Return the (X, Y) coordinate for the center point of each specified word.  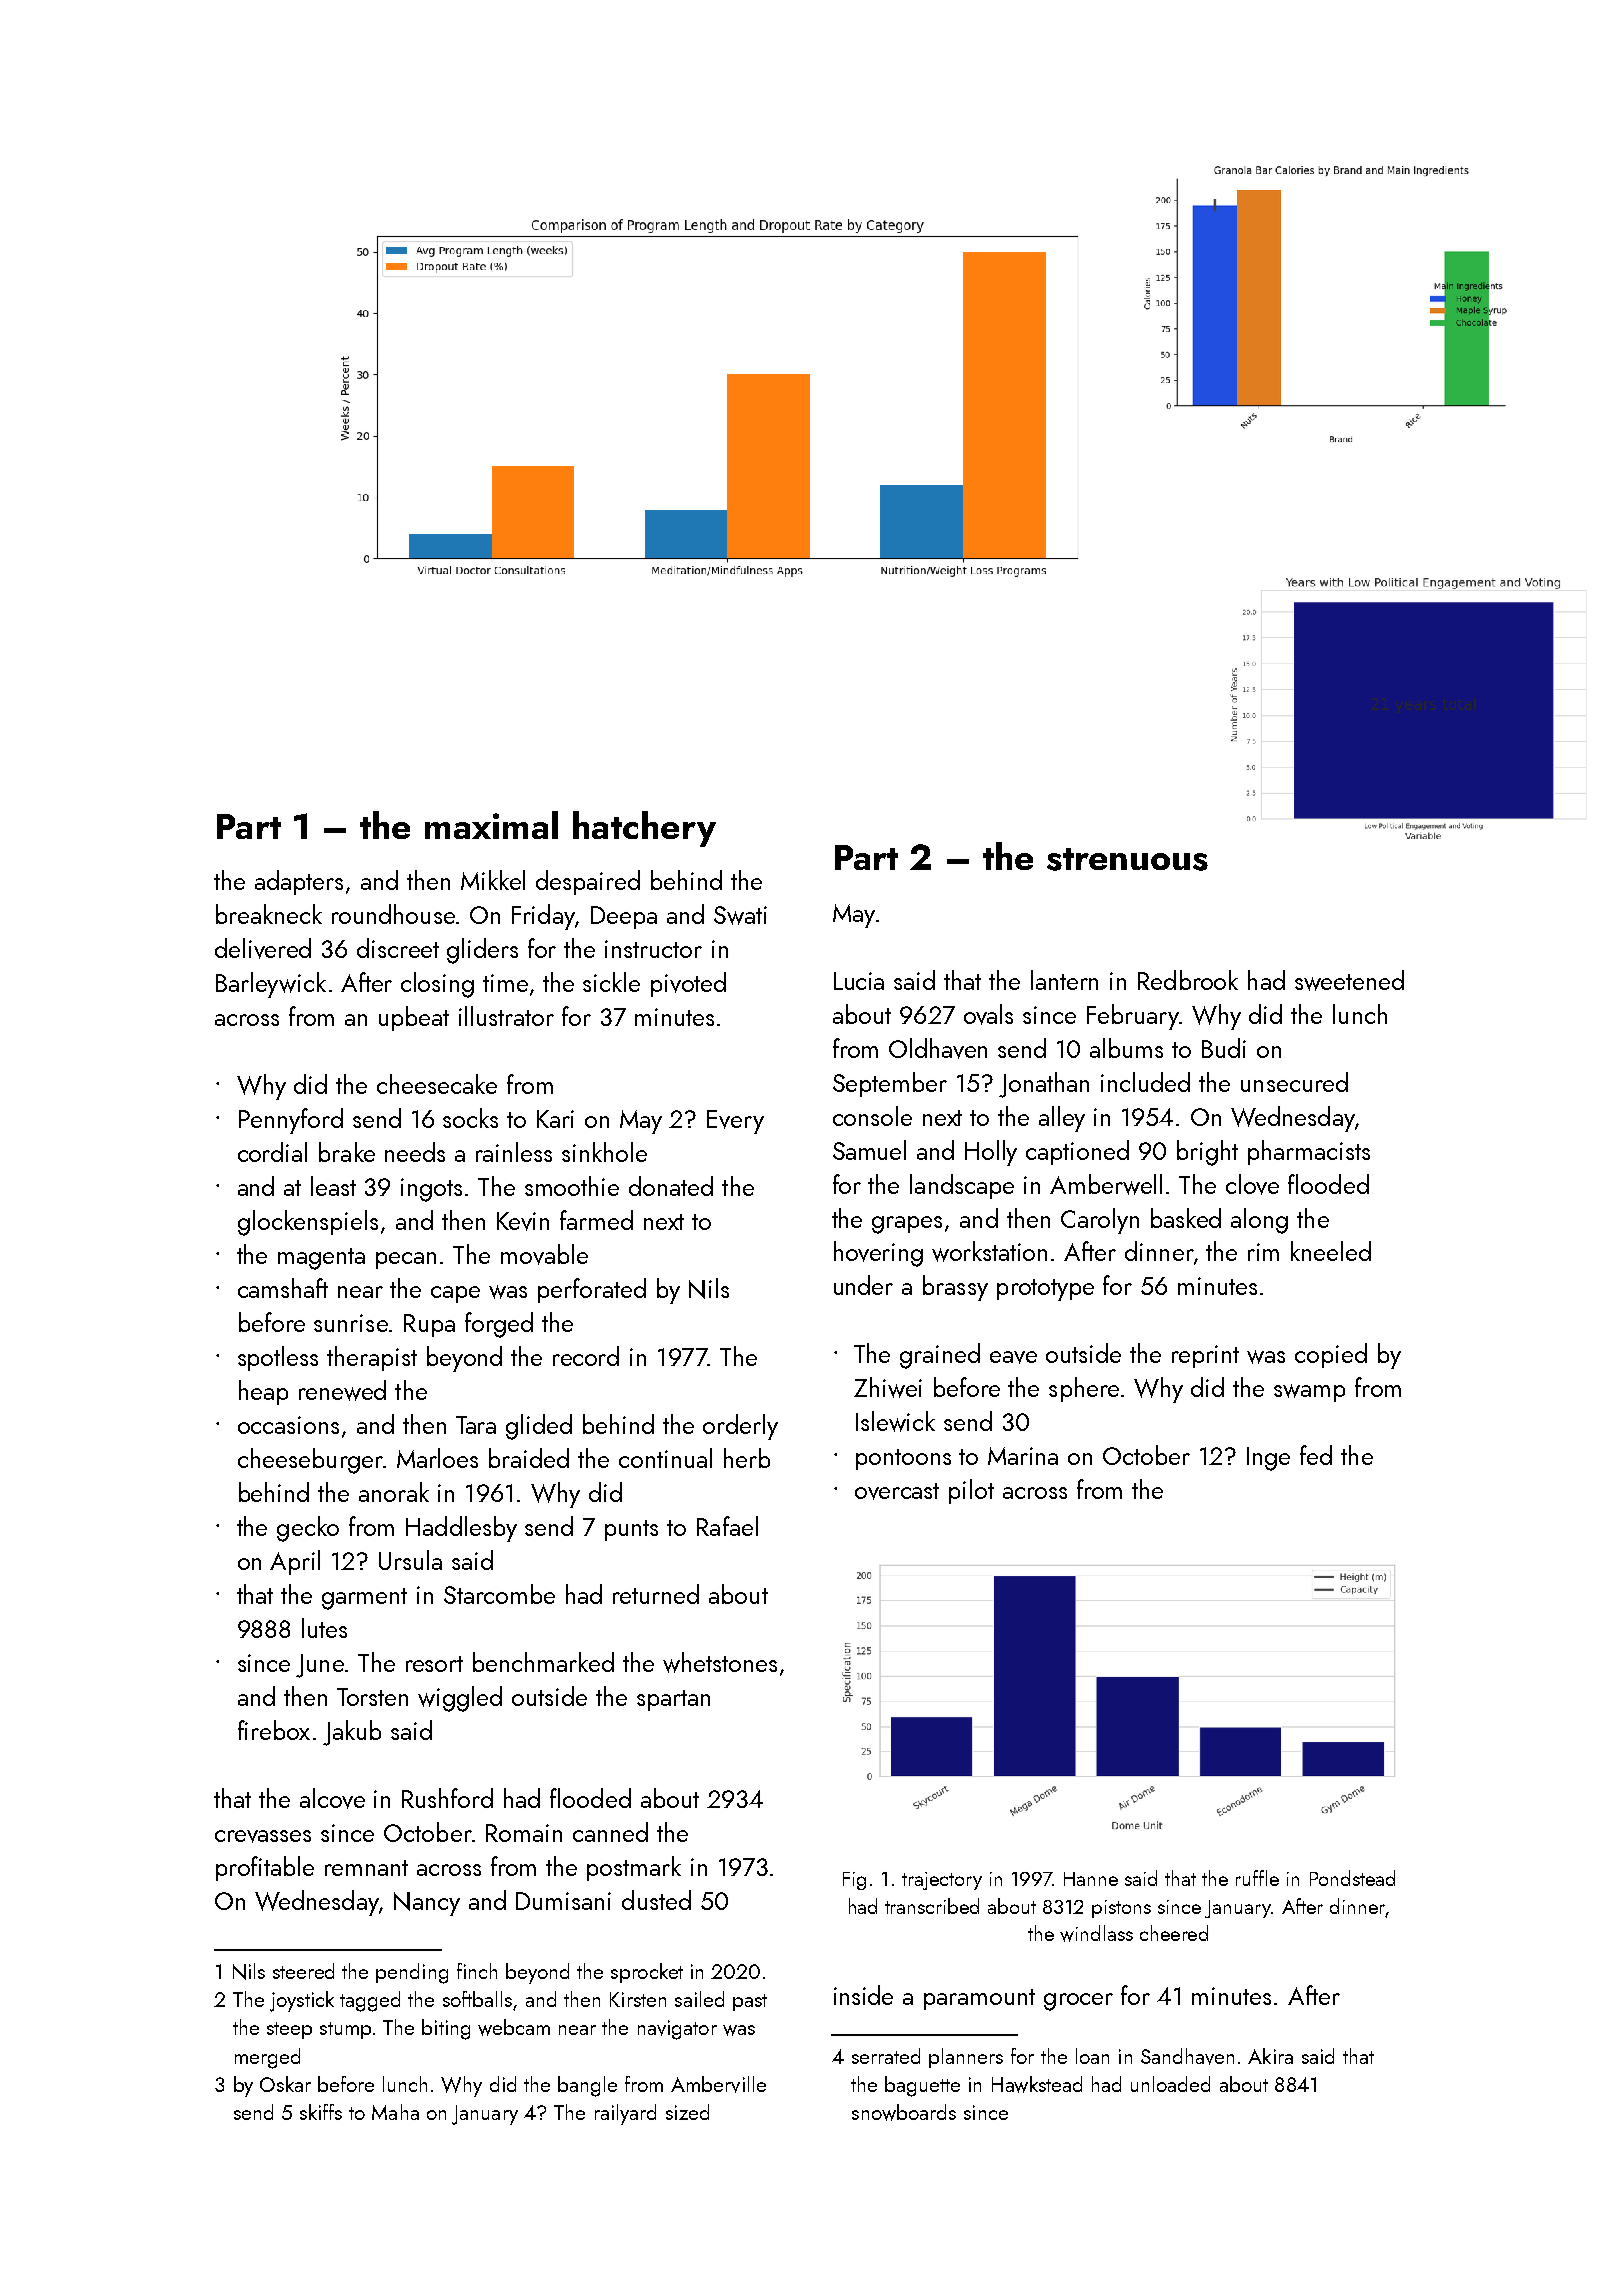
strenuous (1127, 859)
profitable (265, 1868)
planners (966, 2058)
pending (412, 1973)
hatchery (644, 829)
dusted (656, 1900)
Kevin (523, 1221)
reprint (1205, 1356)
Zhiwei (888, 1387)
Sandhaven (1187, 2056)
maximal (491, 825)
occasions (288, 1425)
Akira (1270, 2056)
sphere (1084, 1389)
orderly (740, 1427)
